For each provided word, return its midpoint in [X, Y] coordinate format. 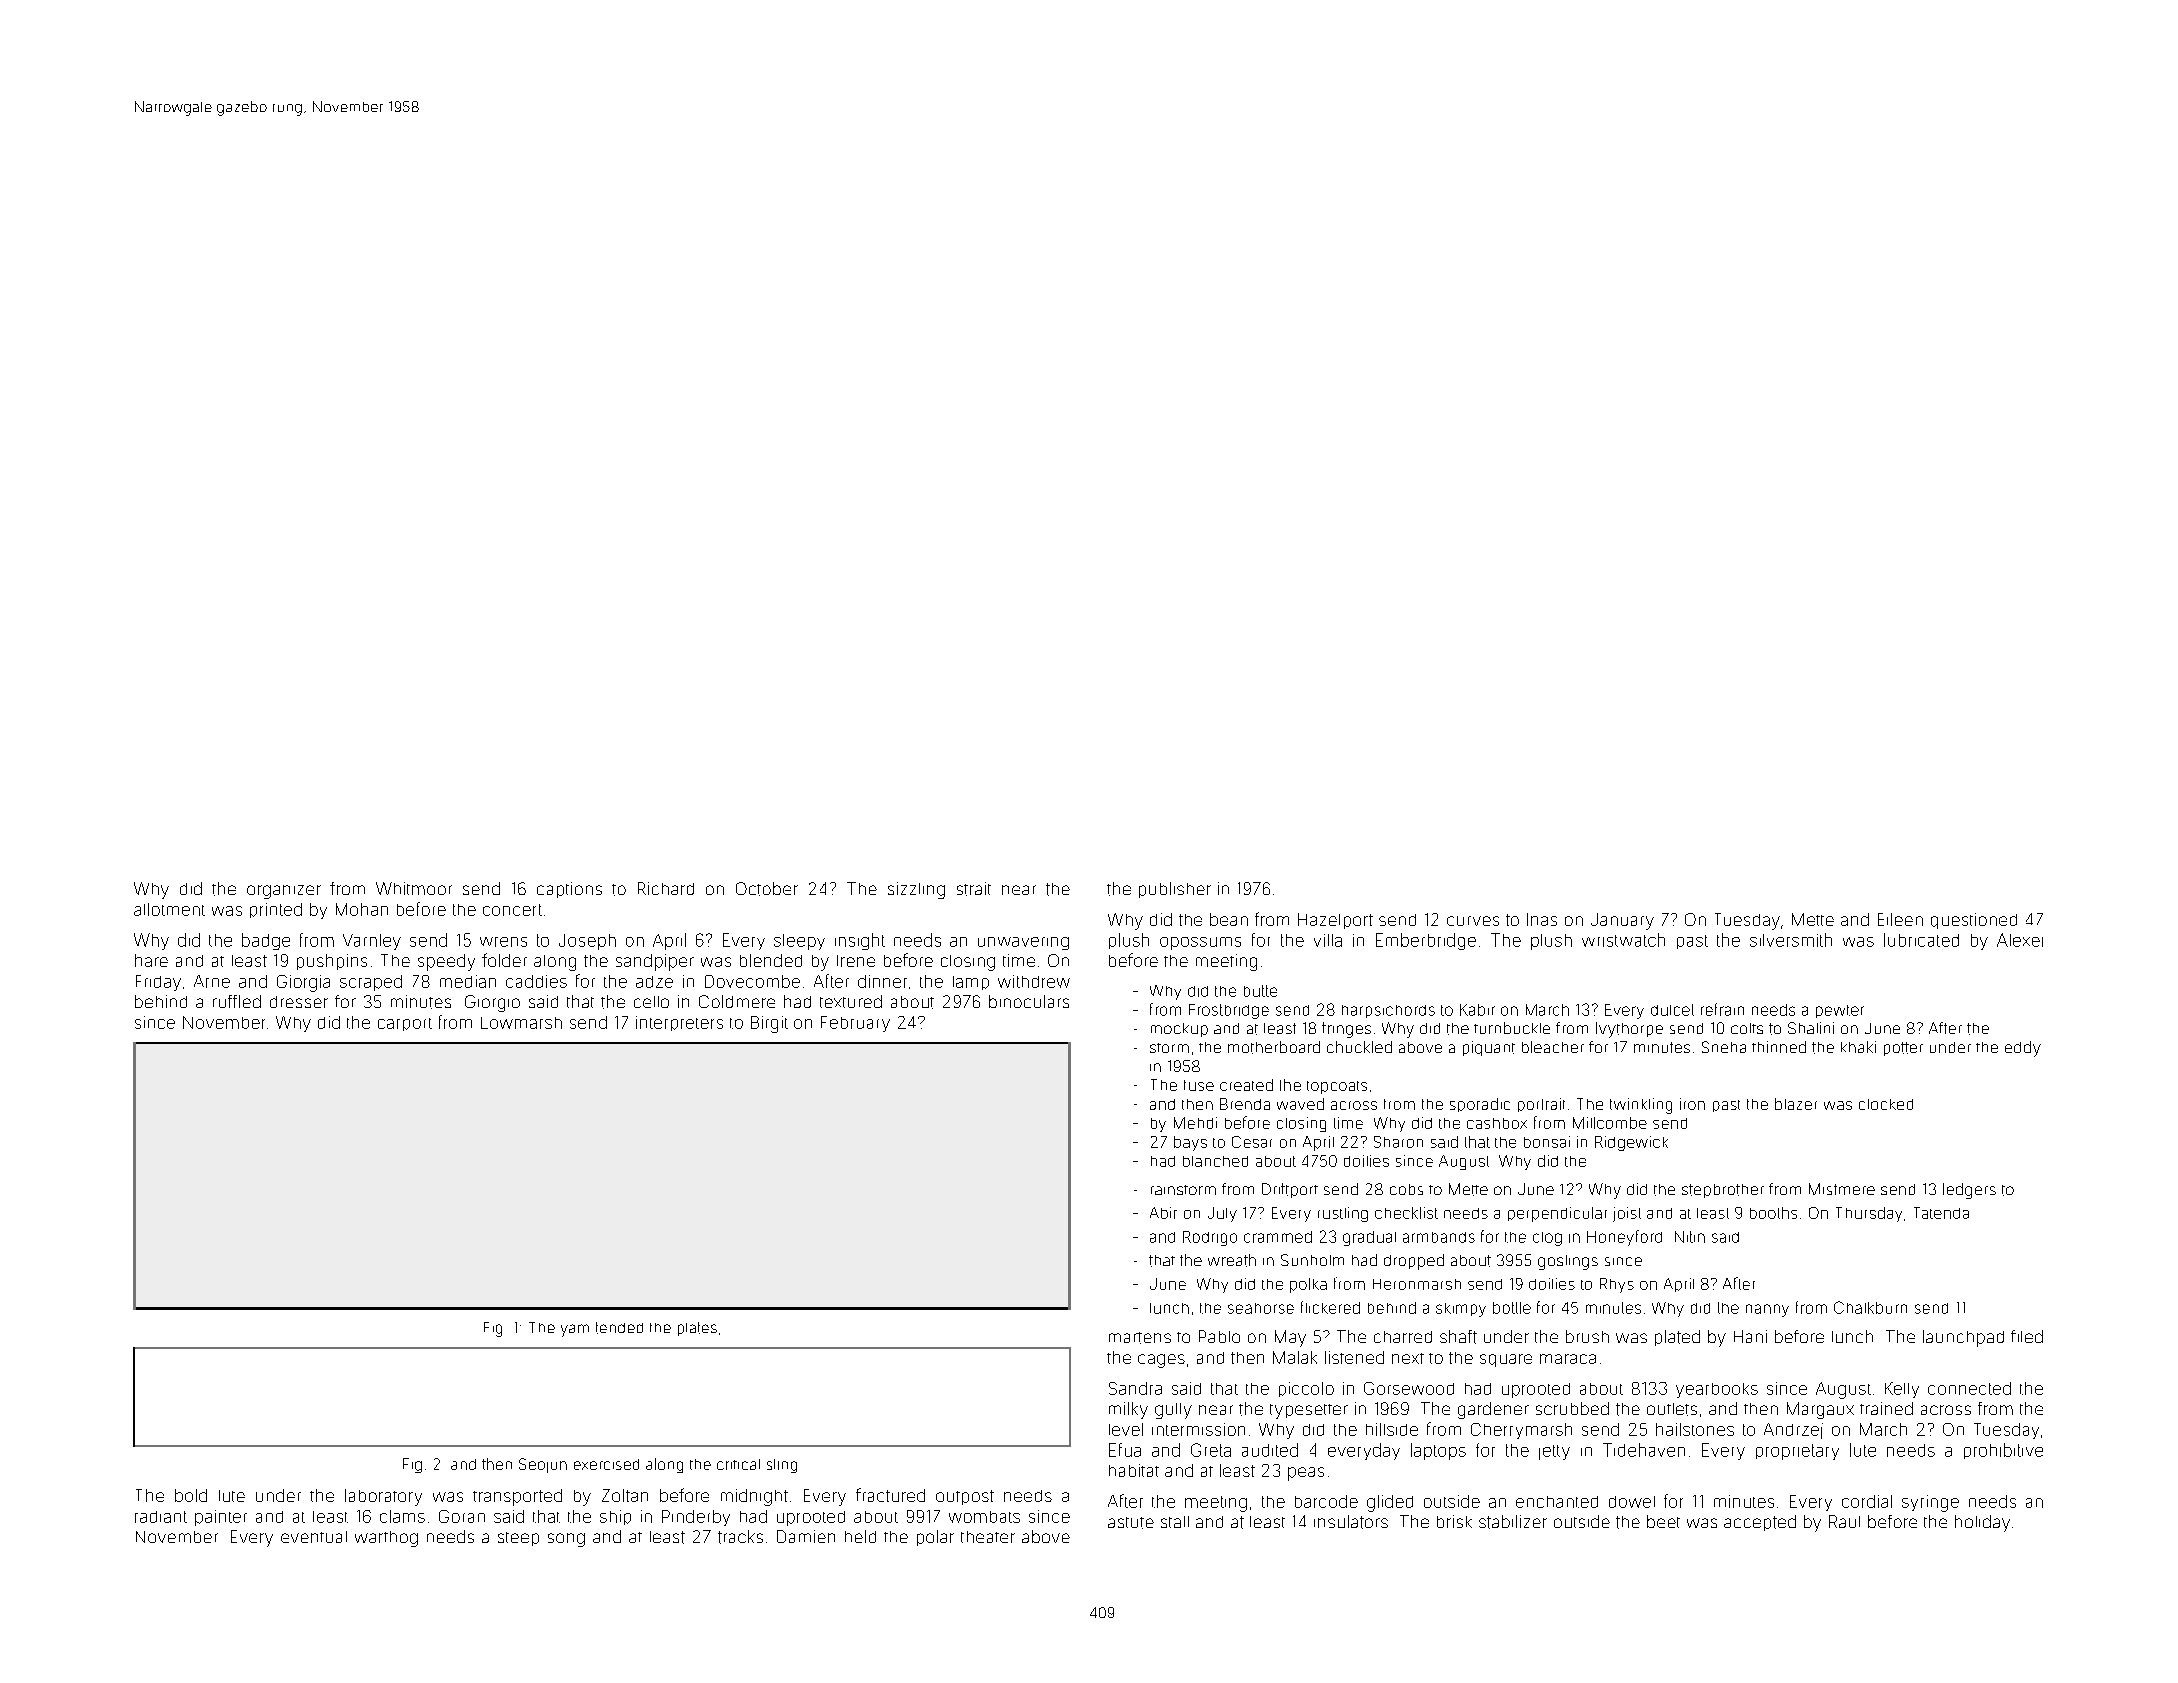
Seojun [543, 1465]
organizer [284, 892]
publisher [1175, 890]
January [1622, 921]
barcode [1326, 1501]
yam [575, 1330]
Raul [1844, 1521]
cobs [1406, 1189]
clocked [1886, 1104]
